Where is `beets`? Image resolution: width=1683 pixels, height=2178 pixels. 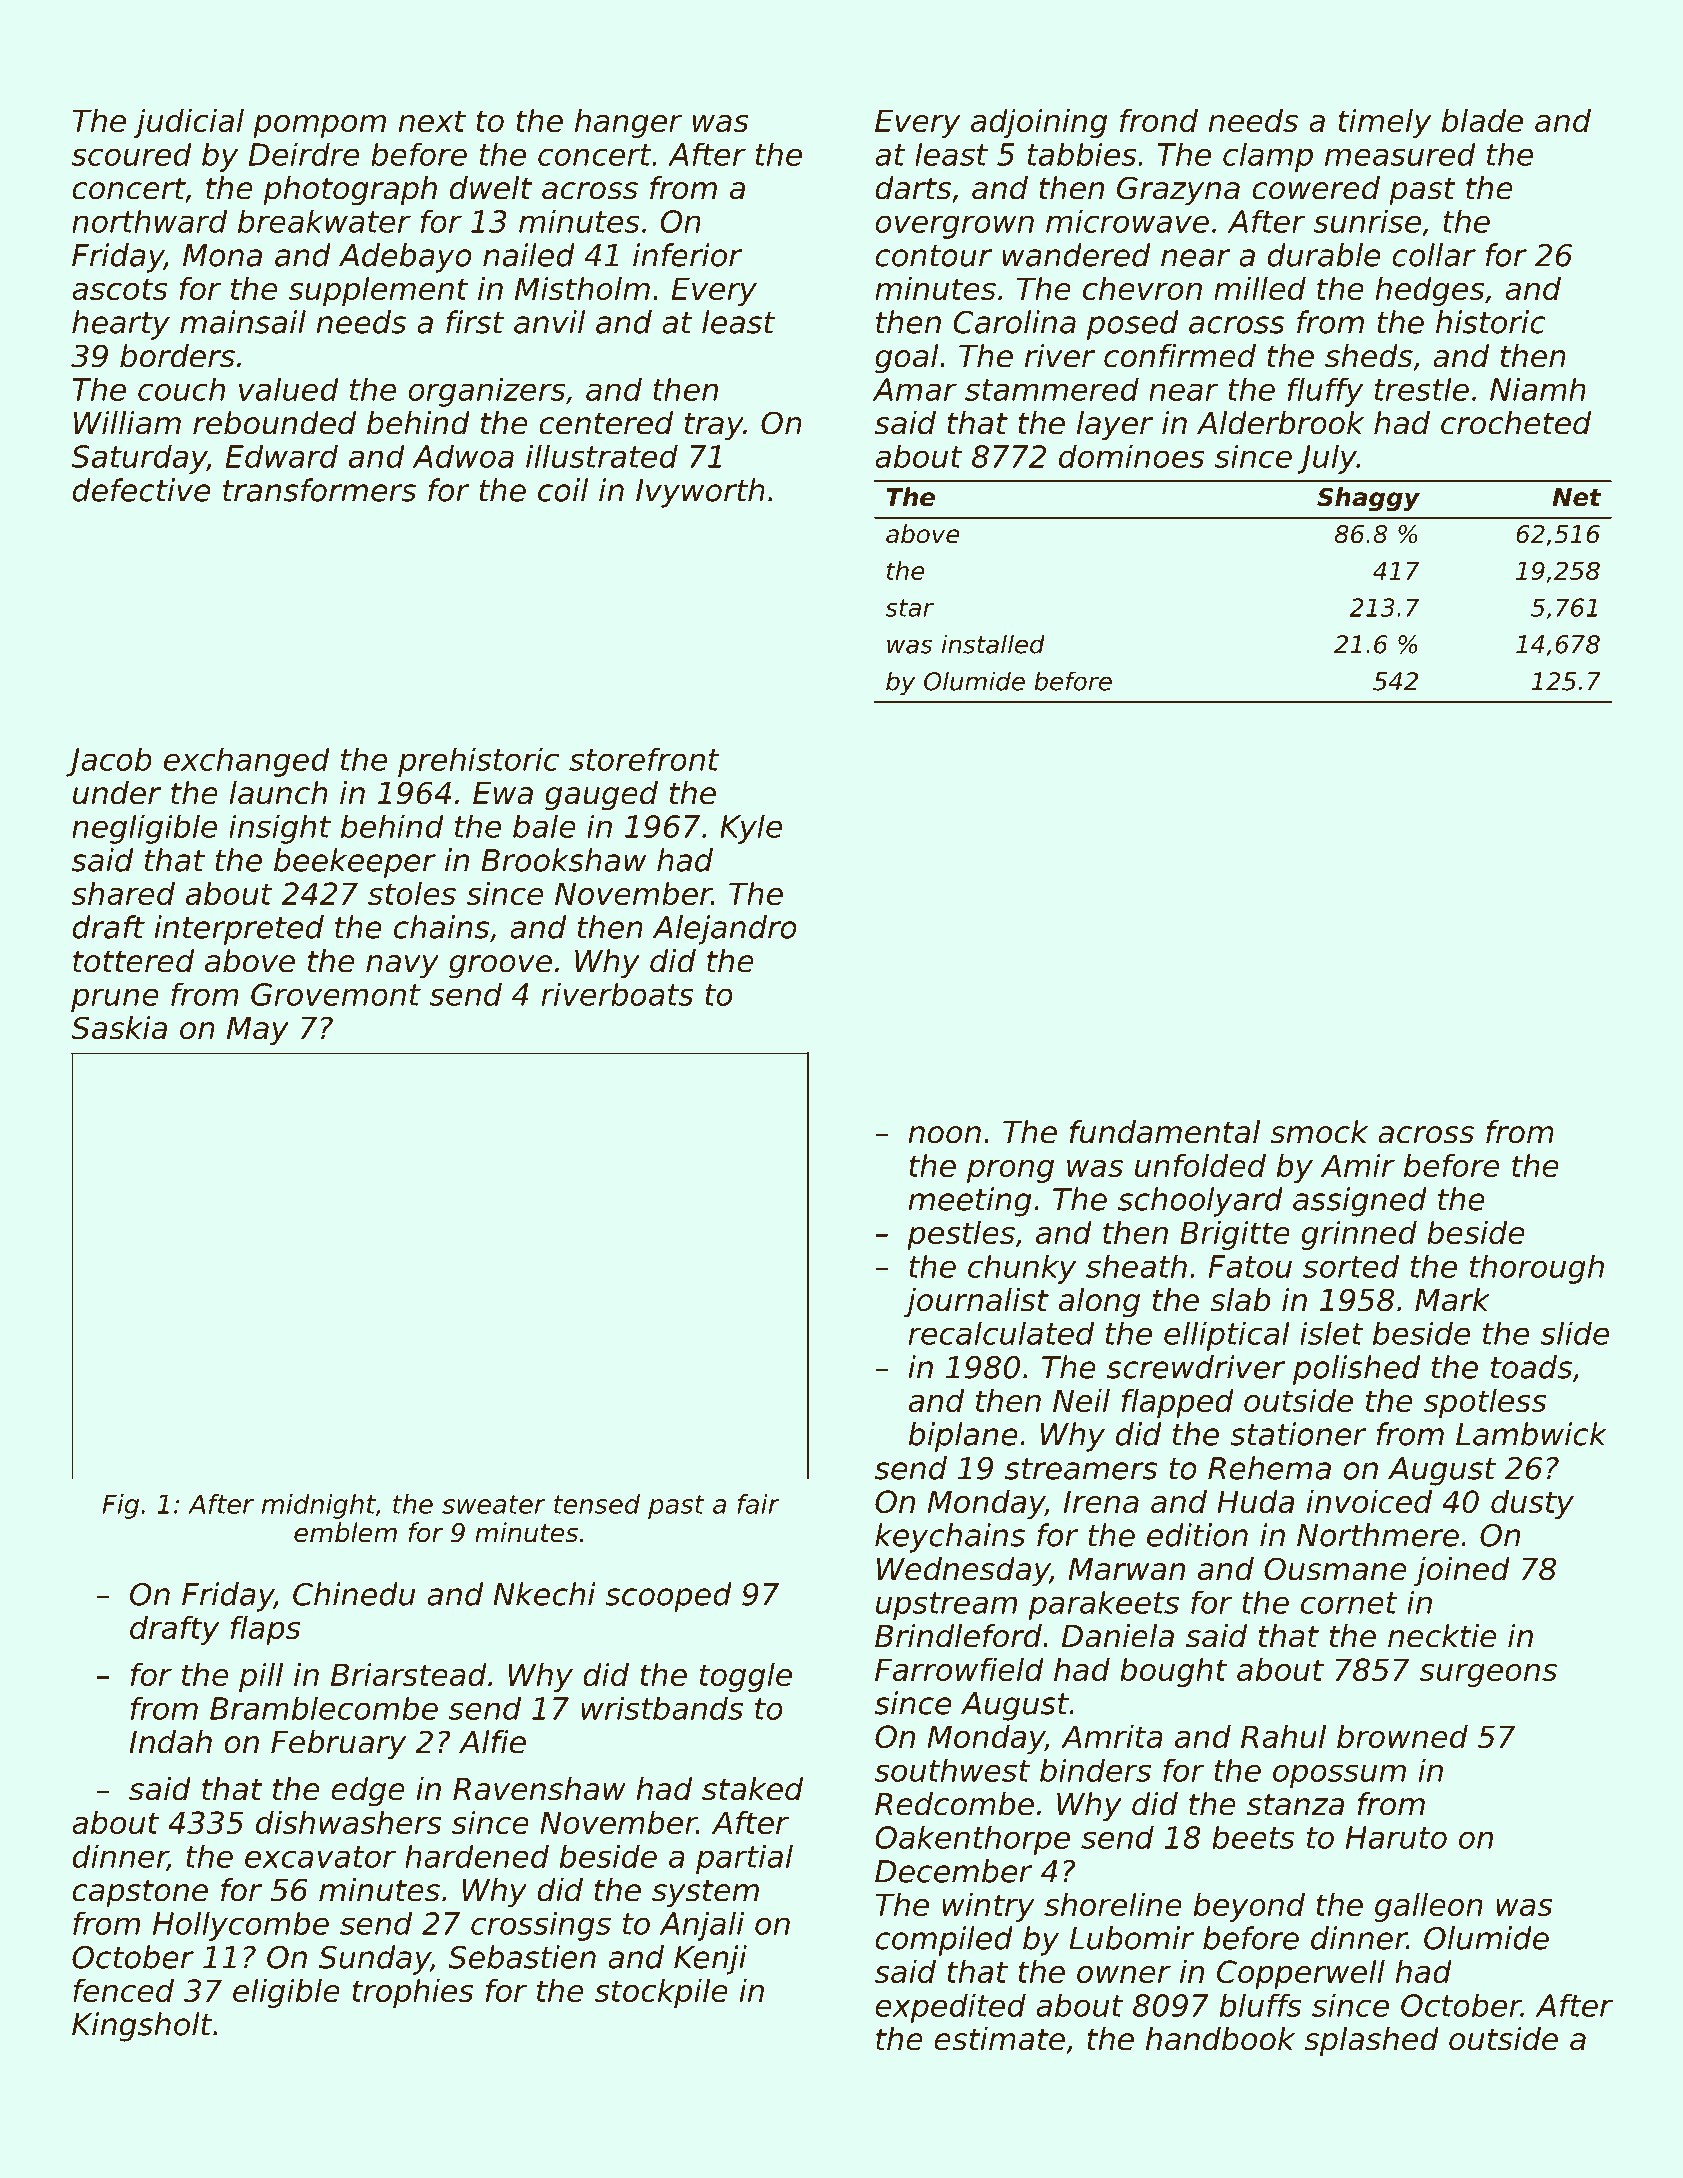 beets is located at coordinates (1253, 1837).
